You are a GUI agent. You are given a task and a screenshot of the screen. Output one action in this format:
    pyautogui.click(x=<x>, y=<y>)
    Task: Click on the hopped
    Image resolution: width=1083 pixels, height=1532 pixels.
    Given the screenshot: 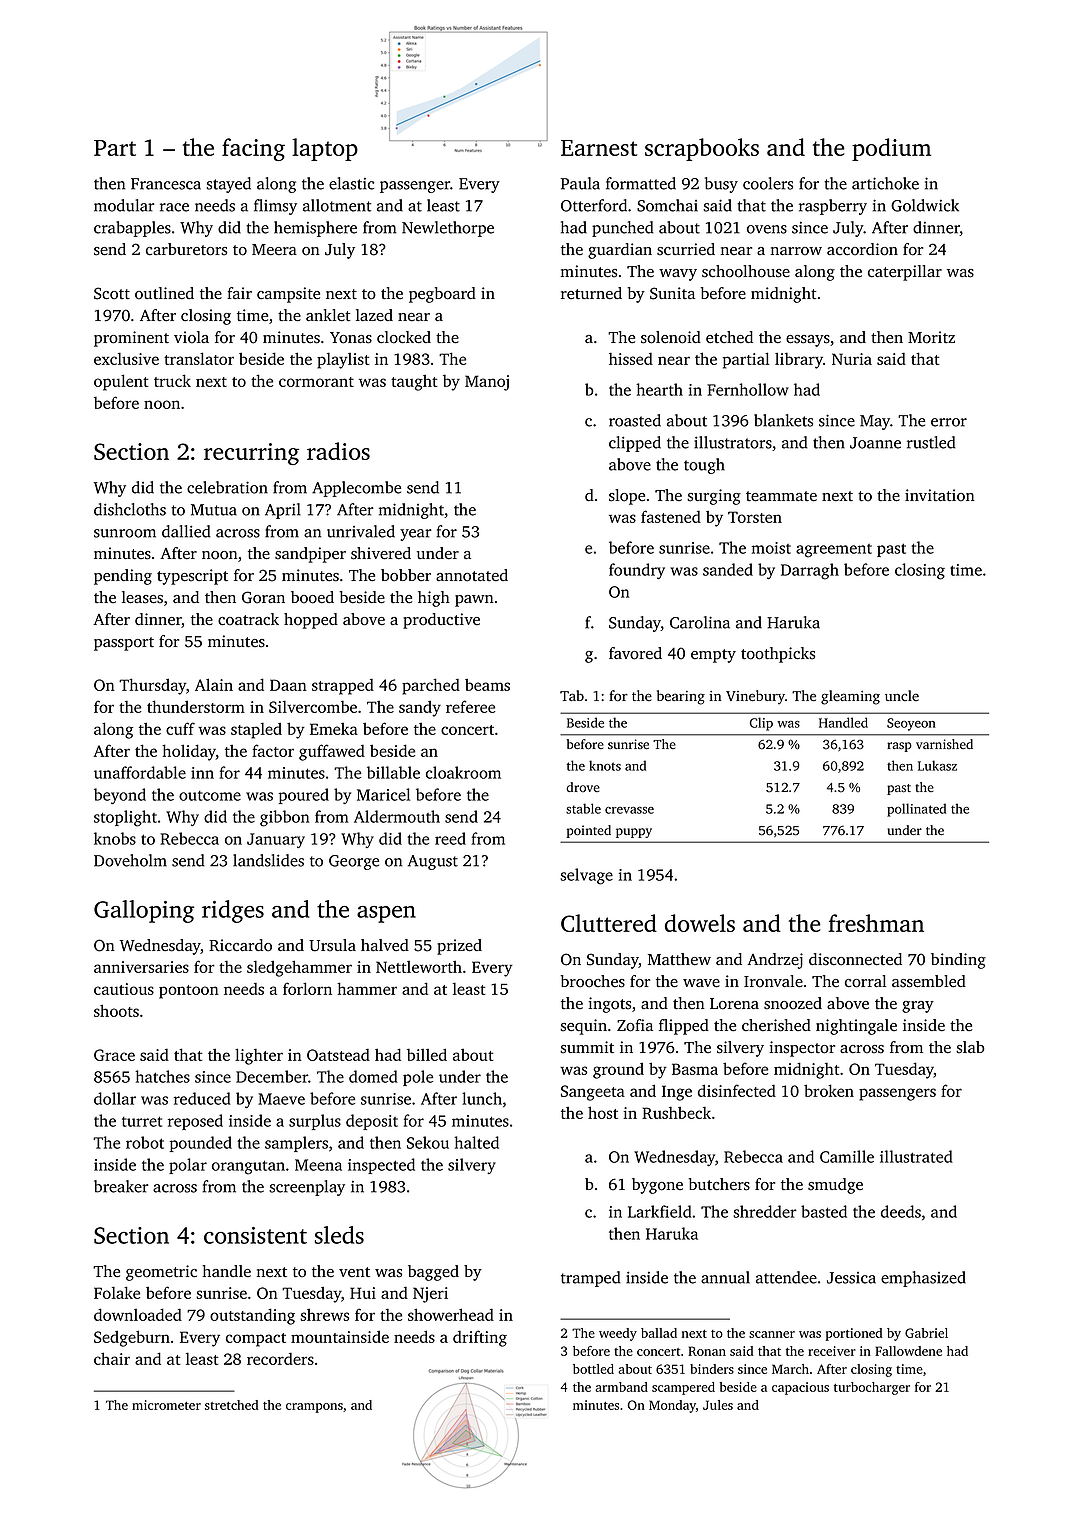 What is the action you would take?
    pyautogui.click(x=311, y=621)
